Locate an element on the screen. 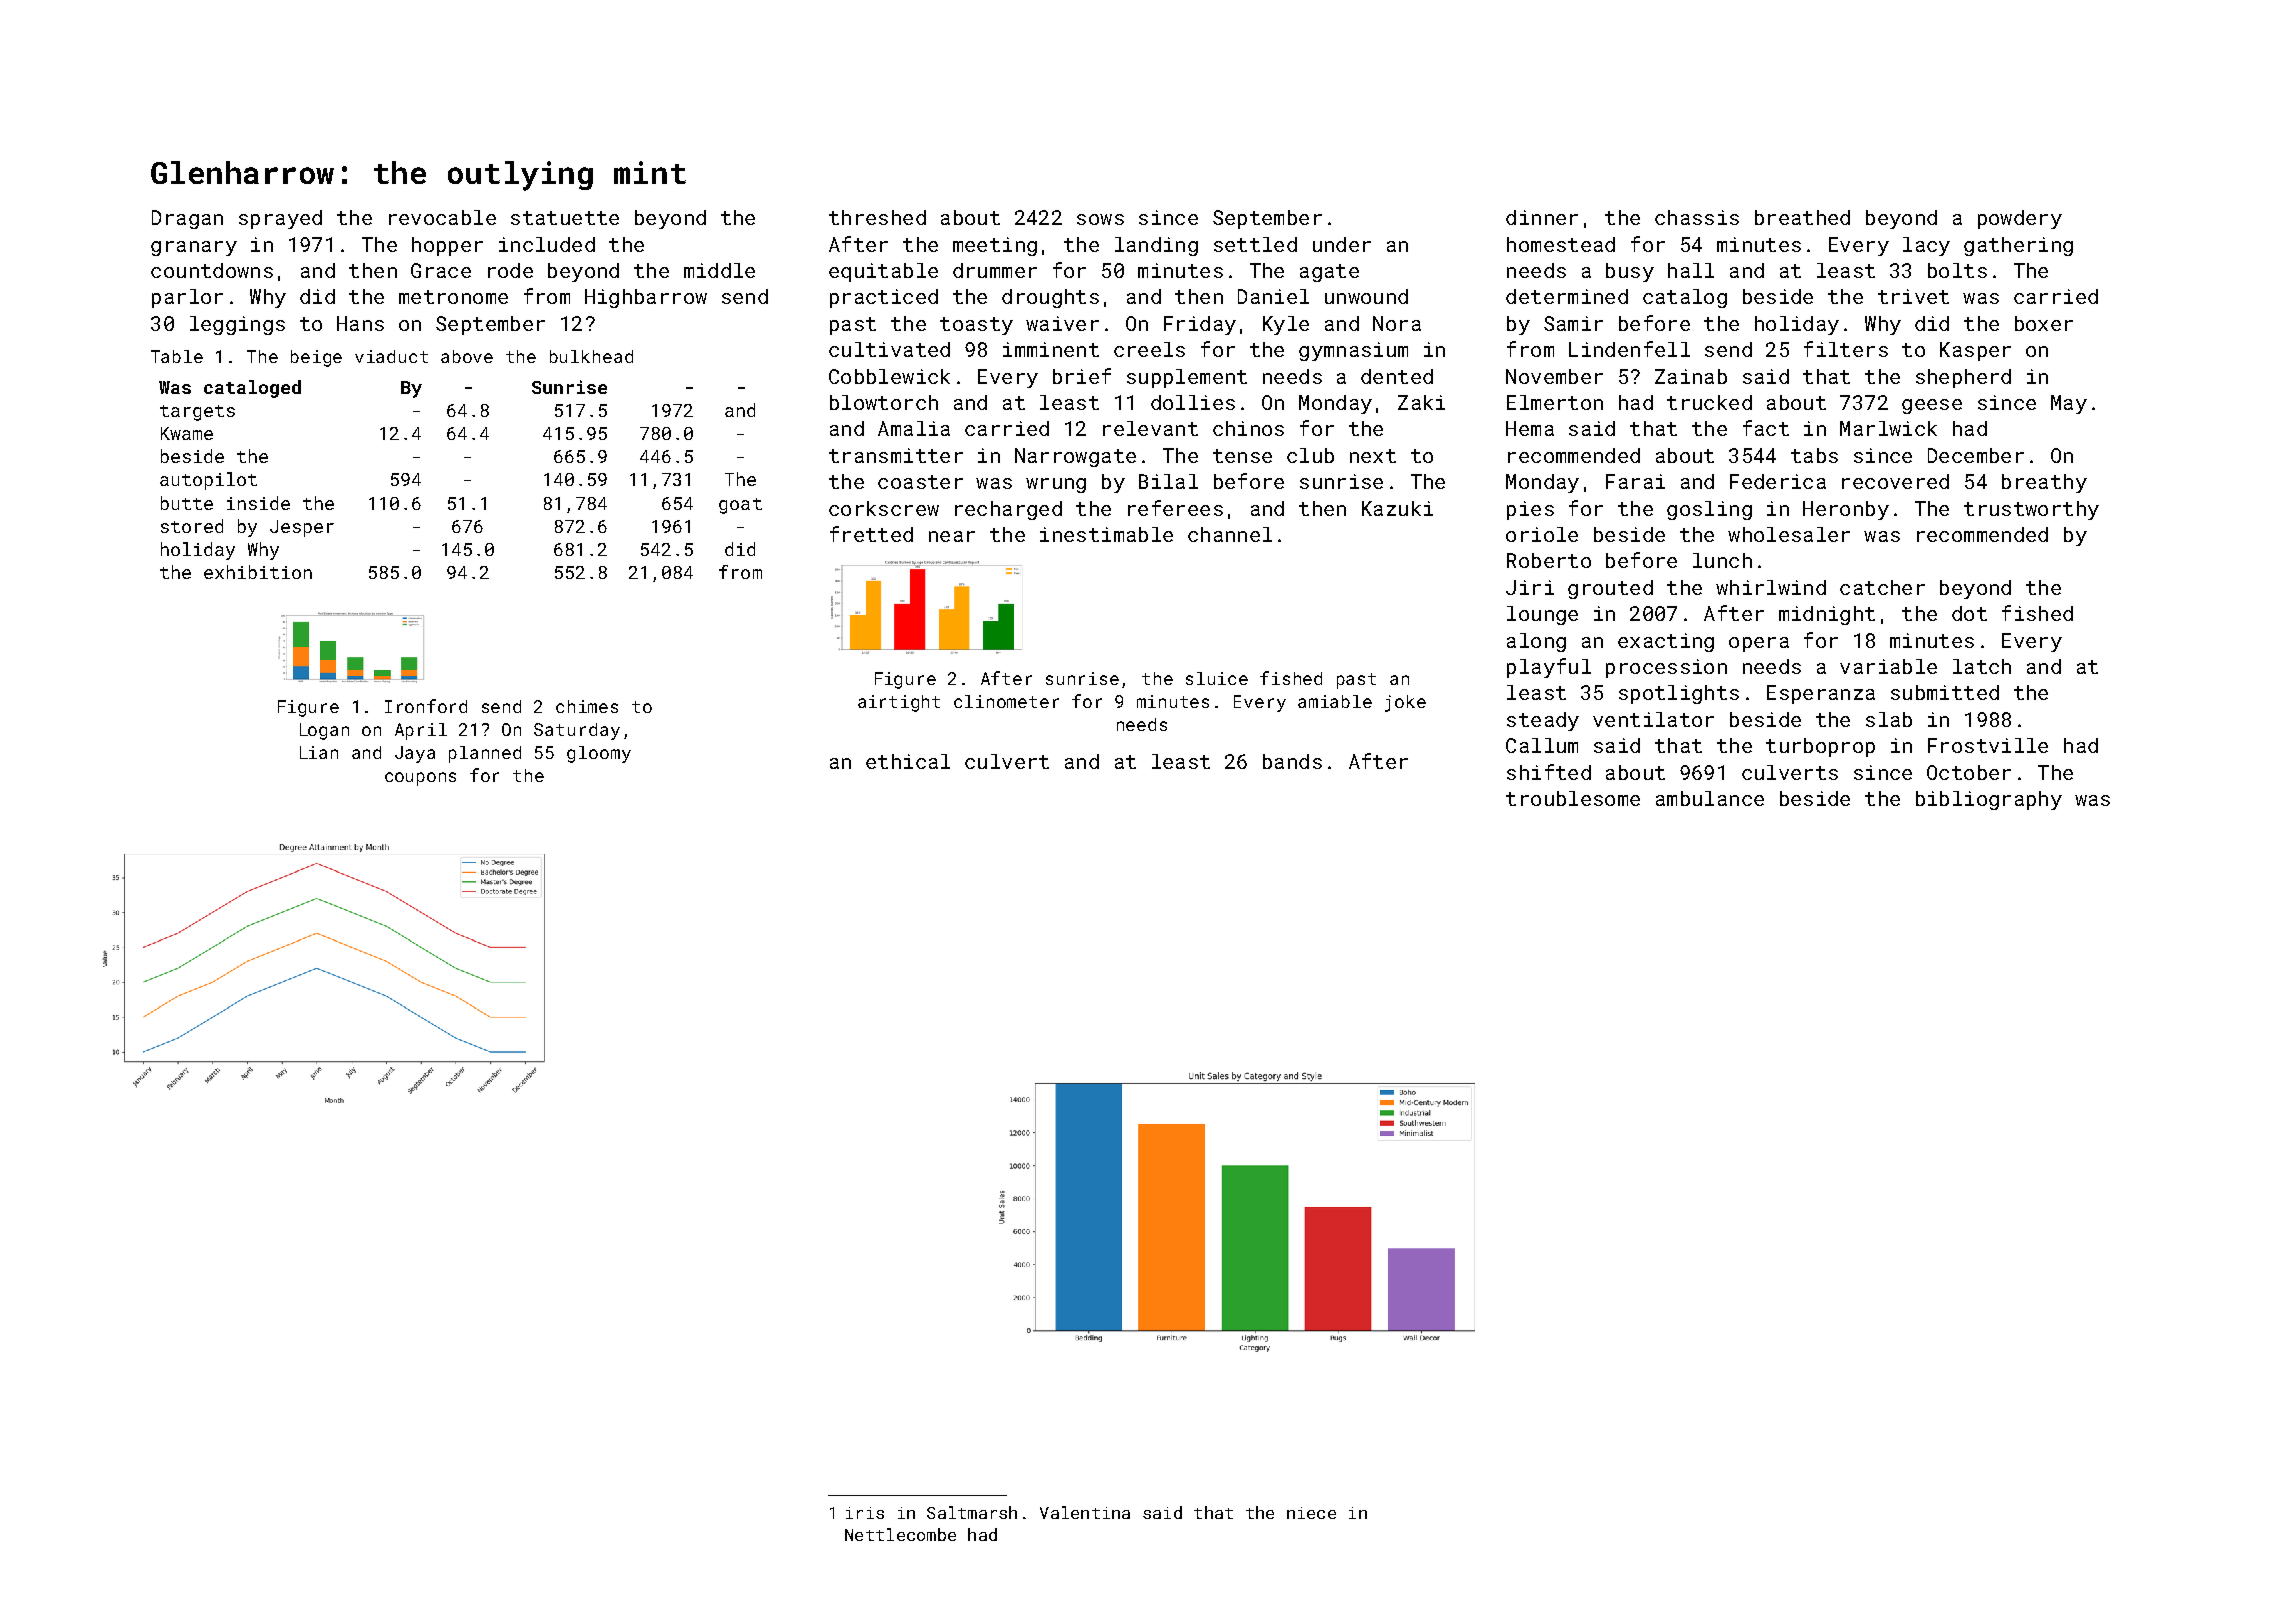 This screenshot has height=1615, width=2284. planned is located at coordinates (485, 754).
